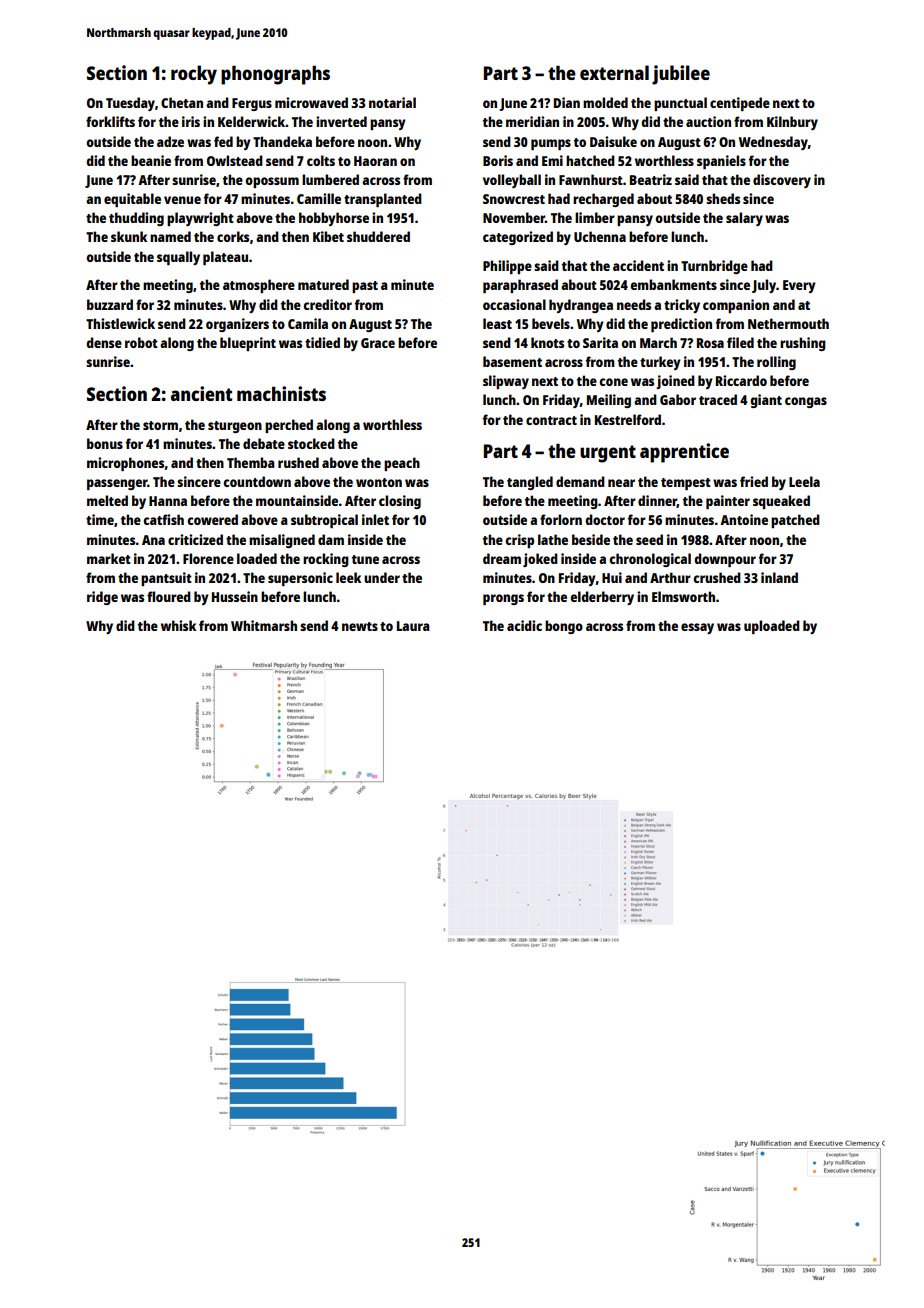  I want to click on floured, so click(169, 596).
